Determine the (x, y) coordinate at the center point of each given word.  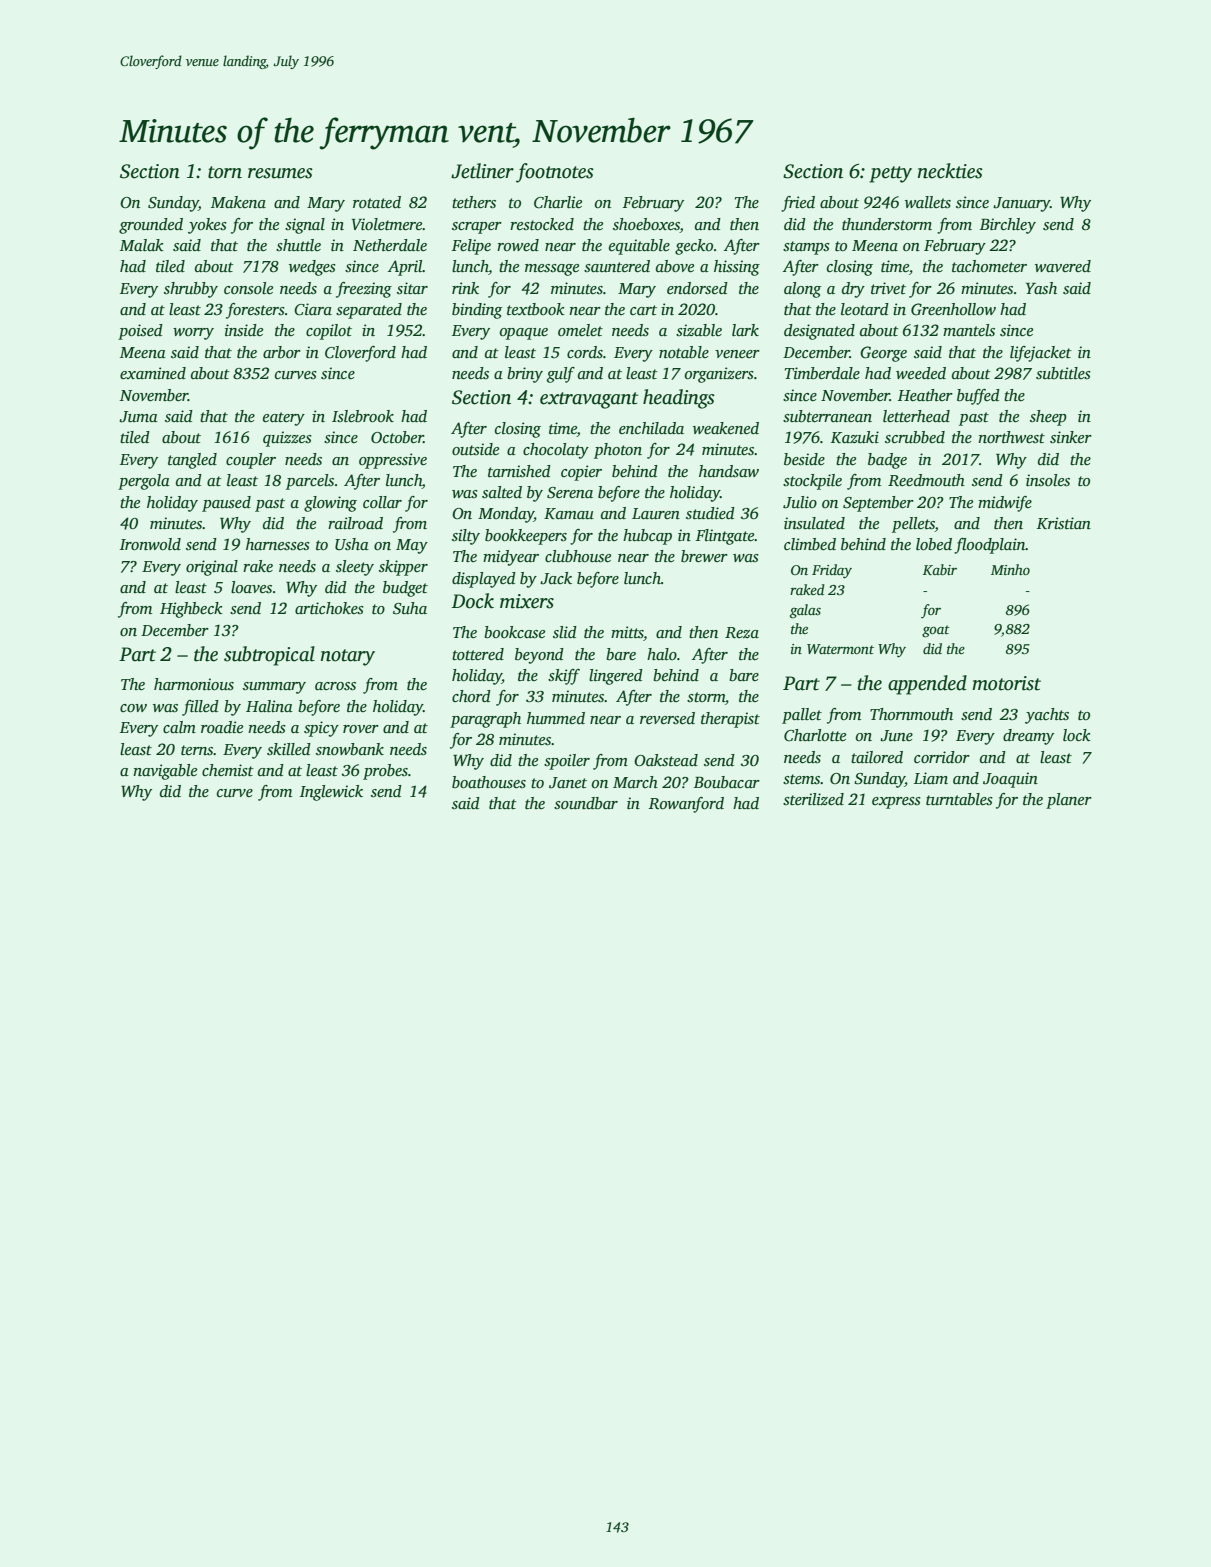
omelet (580, 330)
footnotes (555, 173)
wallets (928, 202)
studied (710, 513)
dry (853, 290)
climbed (810, 544)
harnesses (278, 544)
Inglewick (331, 793)
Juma (138, 417)
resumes (280, 173)
